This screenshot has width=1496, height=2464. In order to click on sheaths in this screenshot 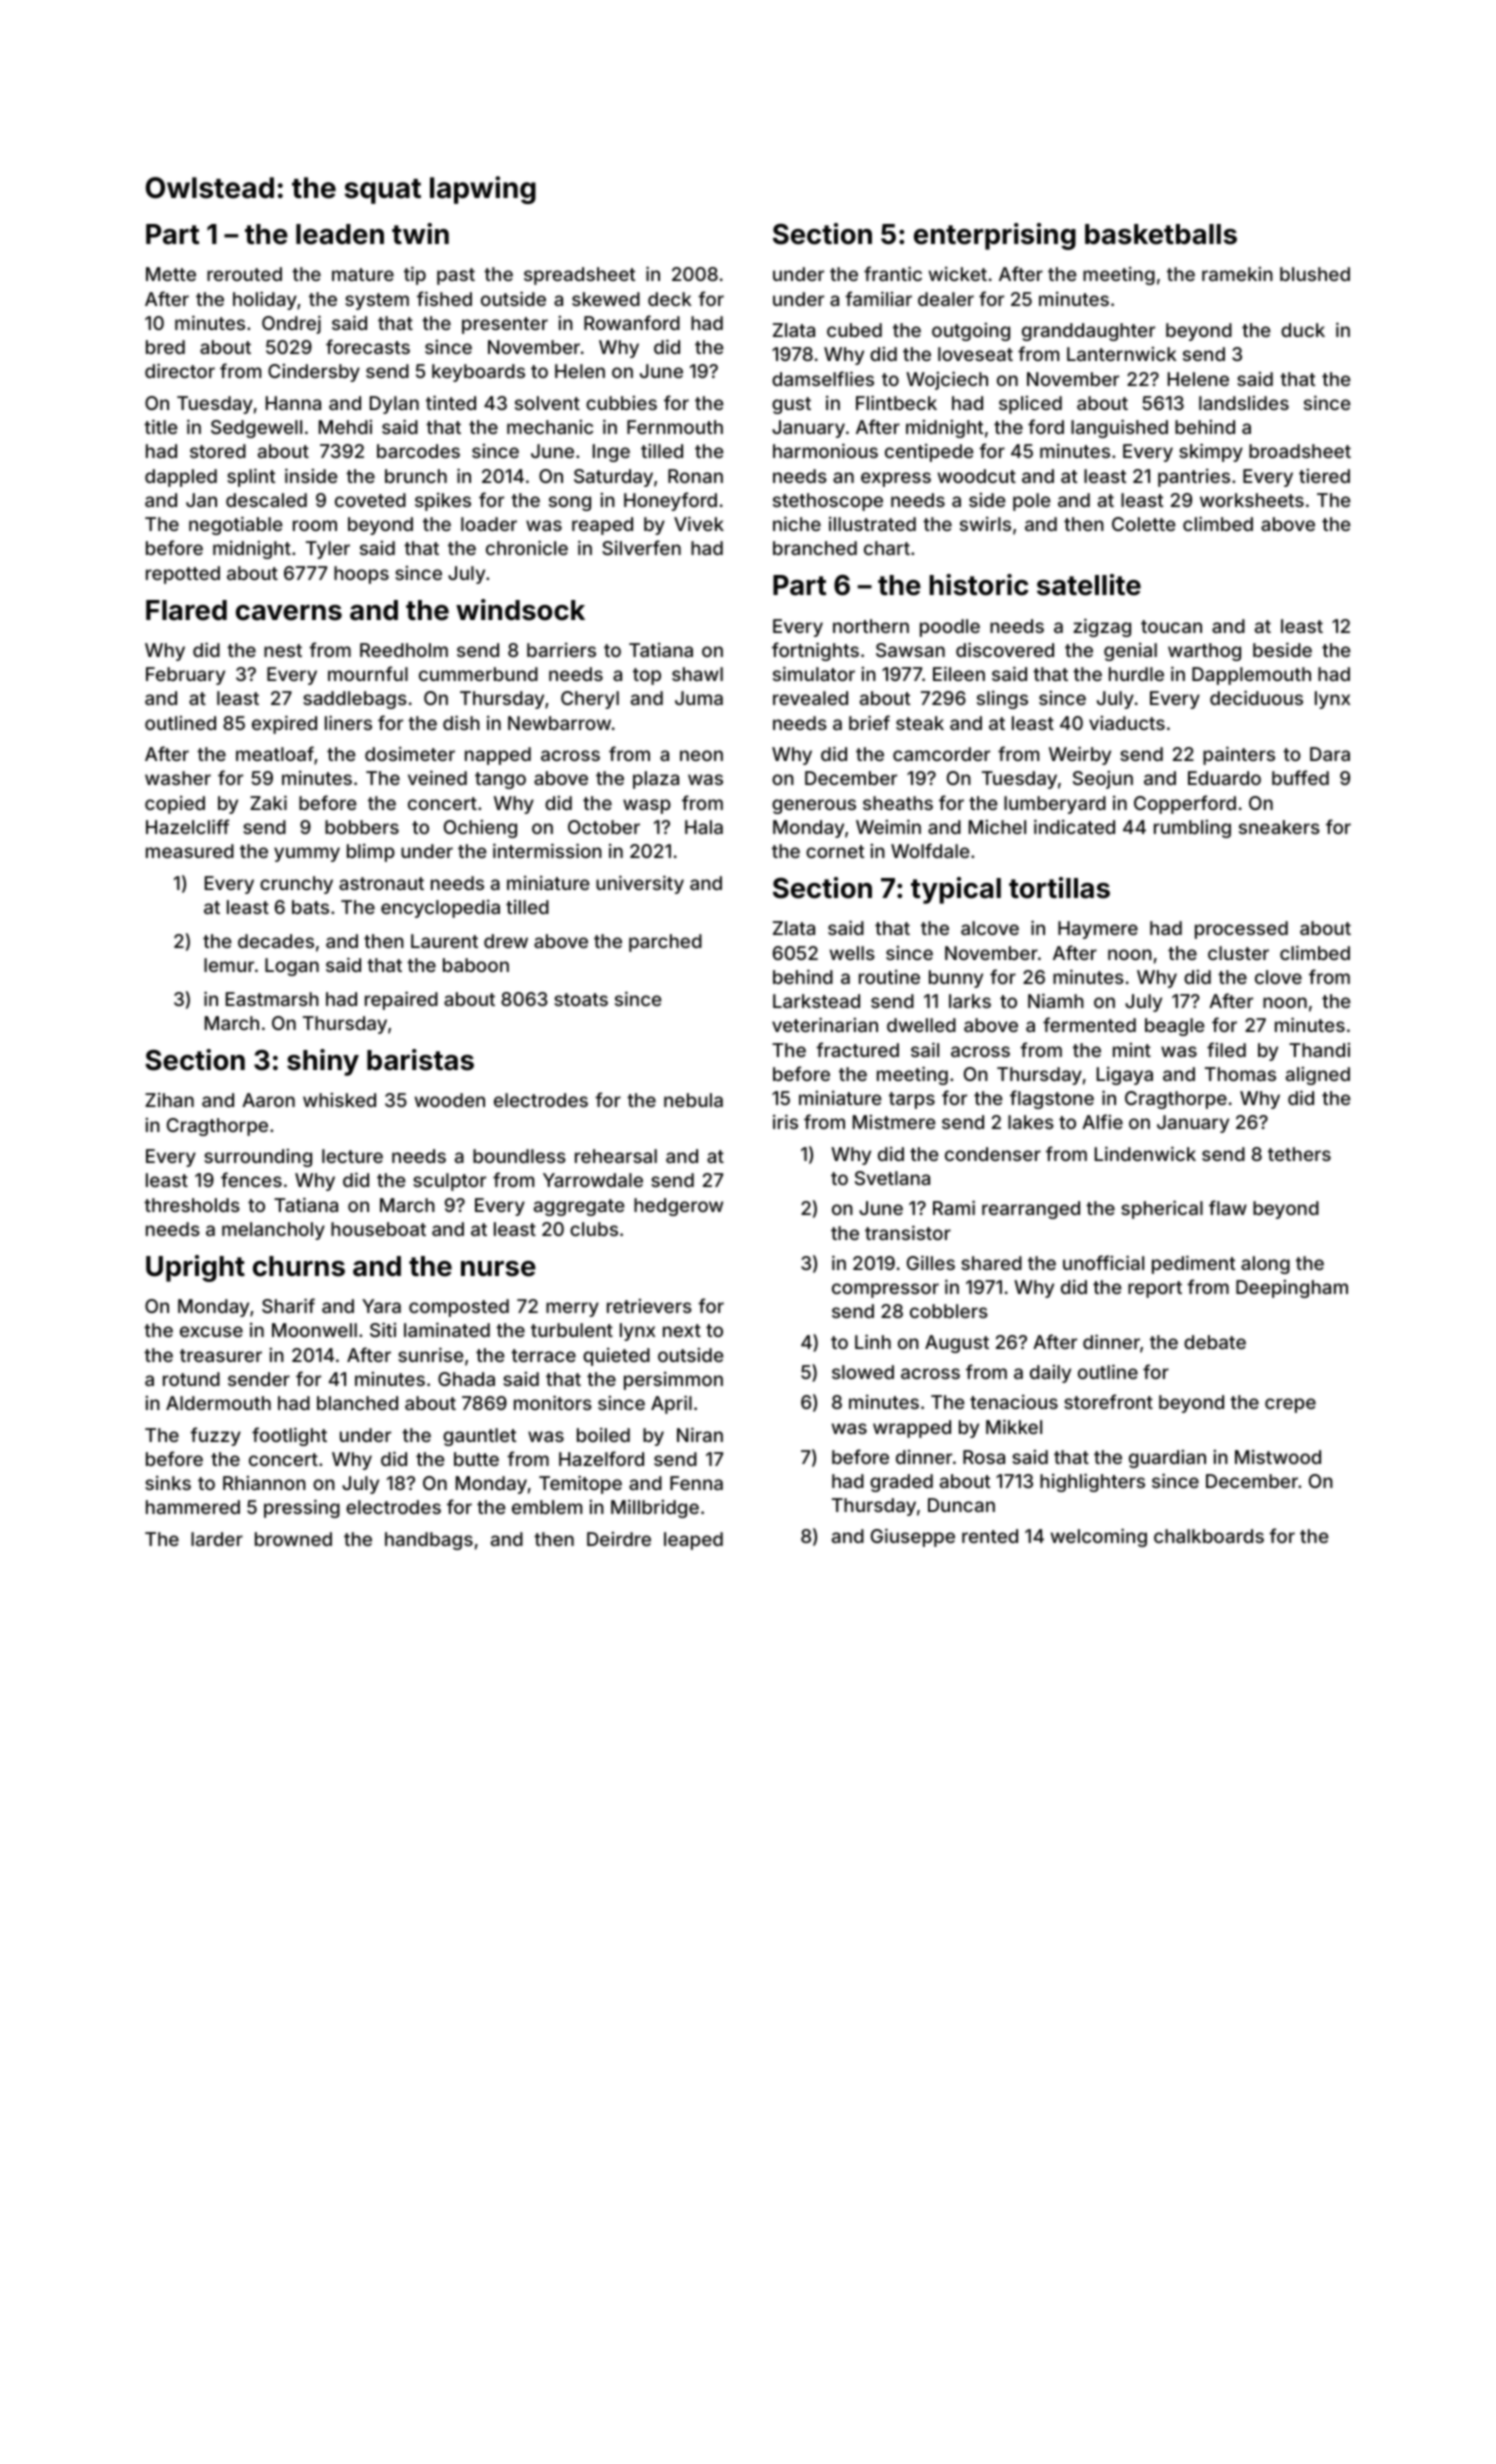, I will do `click(898, 803)`.
